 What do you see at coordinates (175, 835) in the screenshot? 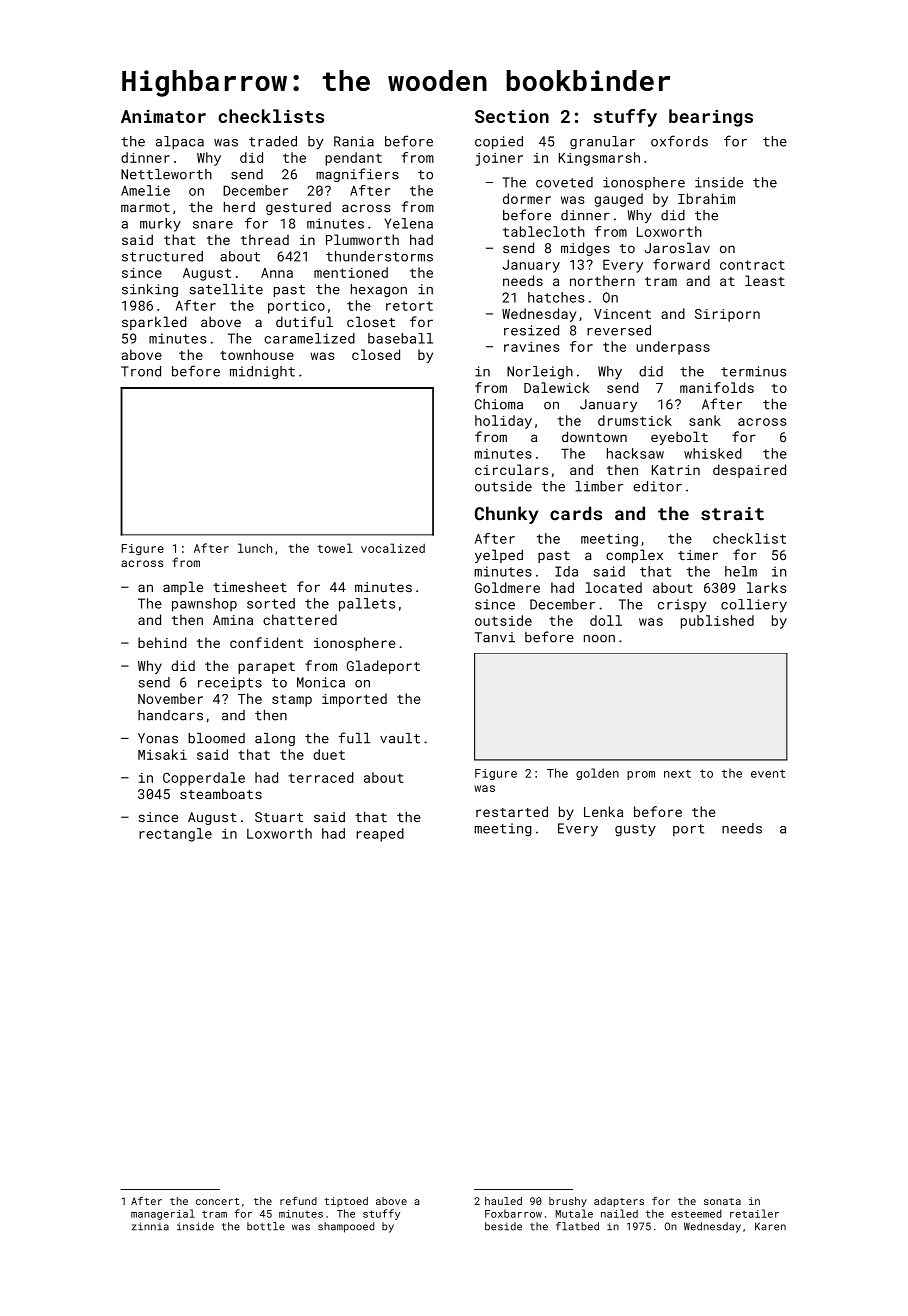
I see `rectangle` at bounding box center [175, 835].
